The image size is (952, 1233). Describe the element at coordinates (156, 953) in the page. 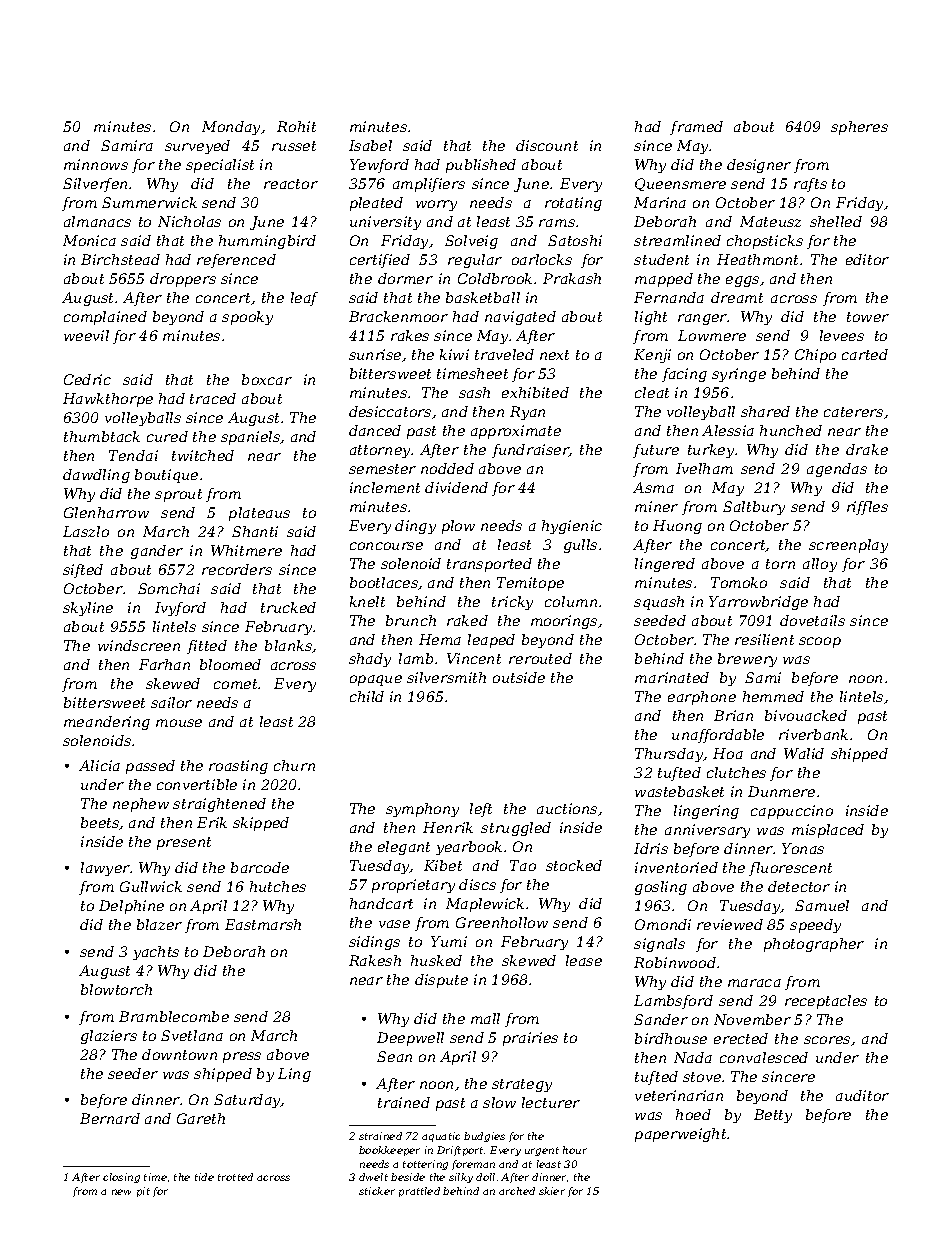

I see `yachts` at that location.
